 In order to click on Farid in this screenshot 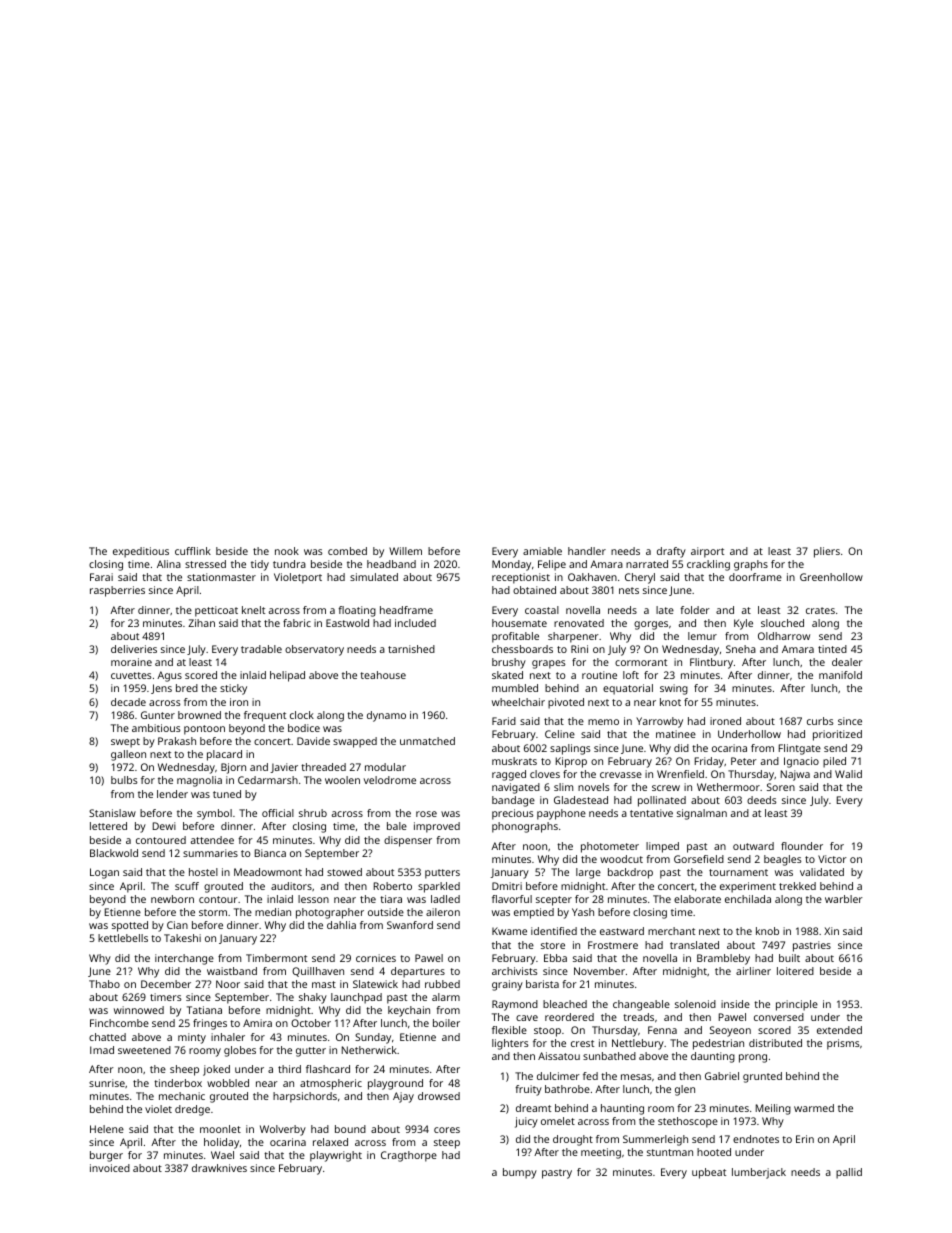, I will do `click(504, 721)`.
